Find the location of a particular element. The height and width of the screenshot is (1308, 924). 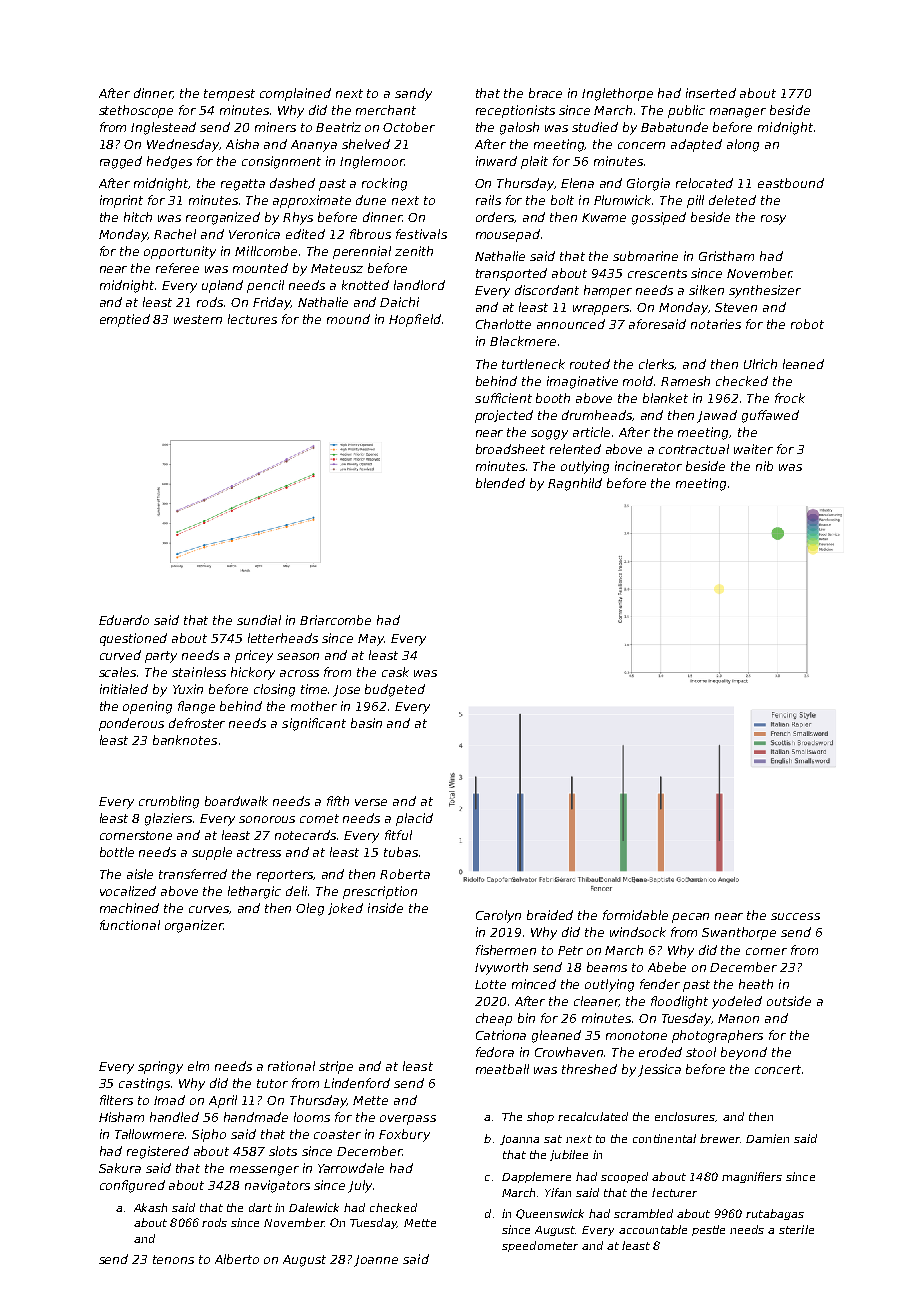

Joanne is located at coordinates (376, 1261).
